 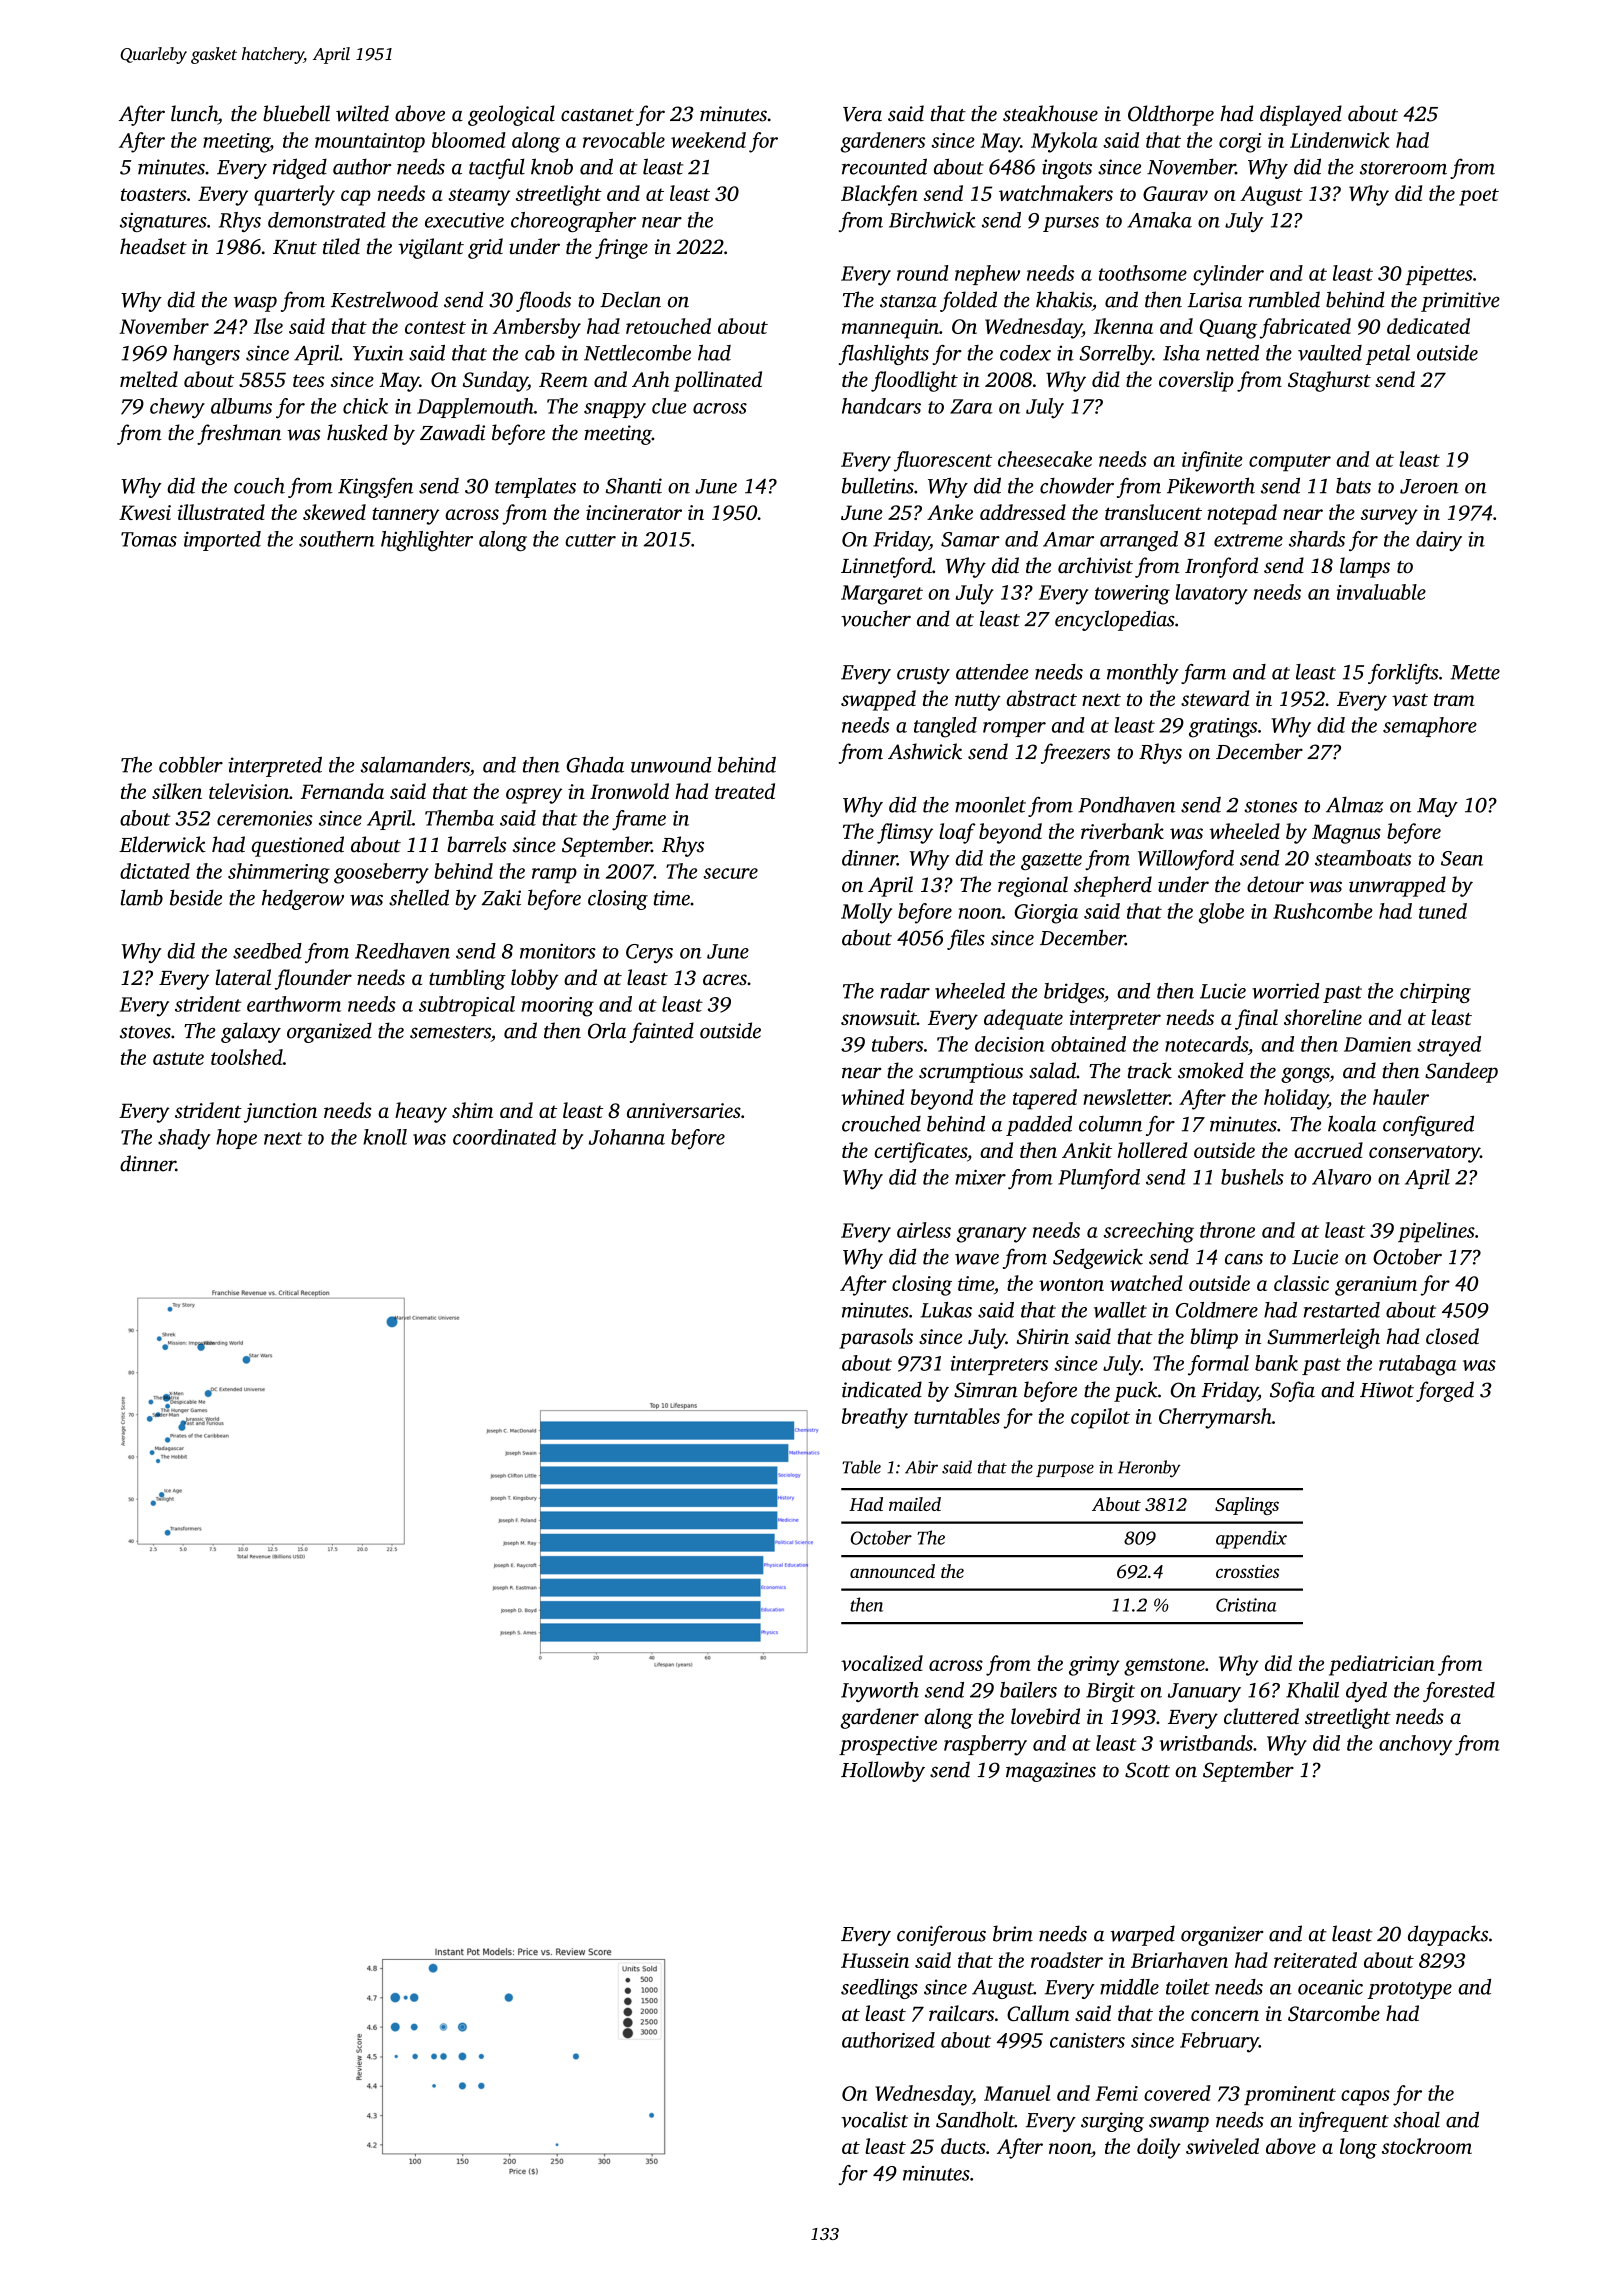 I want to click on hope, so click(x=236, y=1139).
